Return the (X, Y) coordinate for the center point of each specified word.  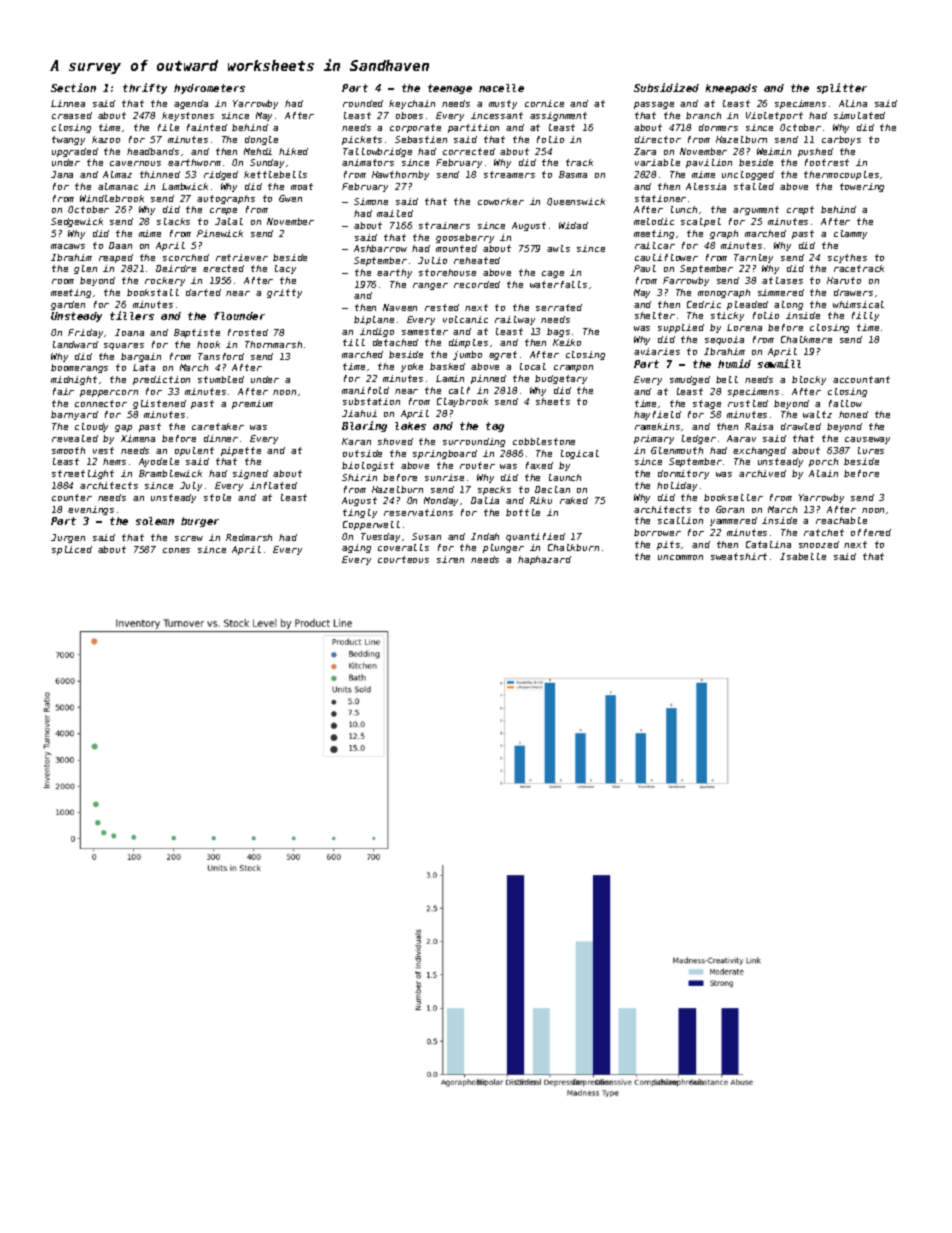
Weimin (774, 151)
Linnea (68, 103)
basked (447, 366)
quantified (535, 537)
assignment (558, 116)
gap (123, 428)
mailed (395, 213)
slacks (173, 221)
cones (176, 550)
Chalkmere (806, 339)
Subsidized (666, 87)
